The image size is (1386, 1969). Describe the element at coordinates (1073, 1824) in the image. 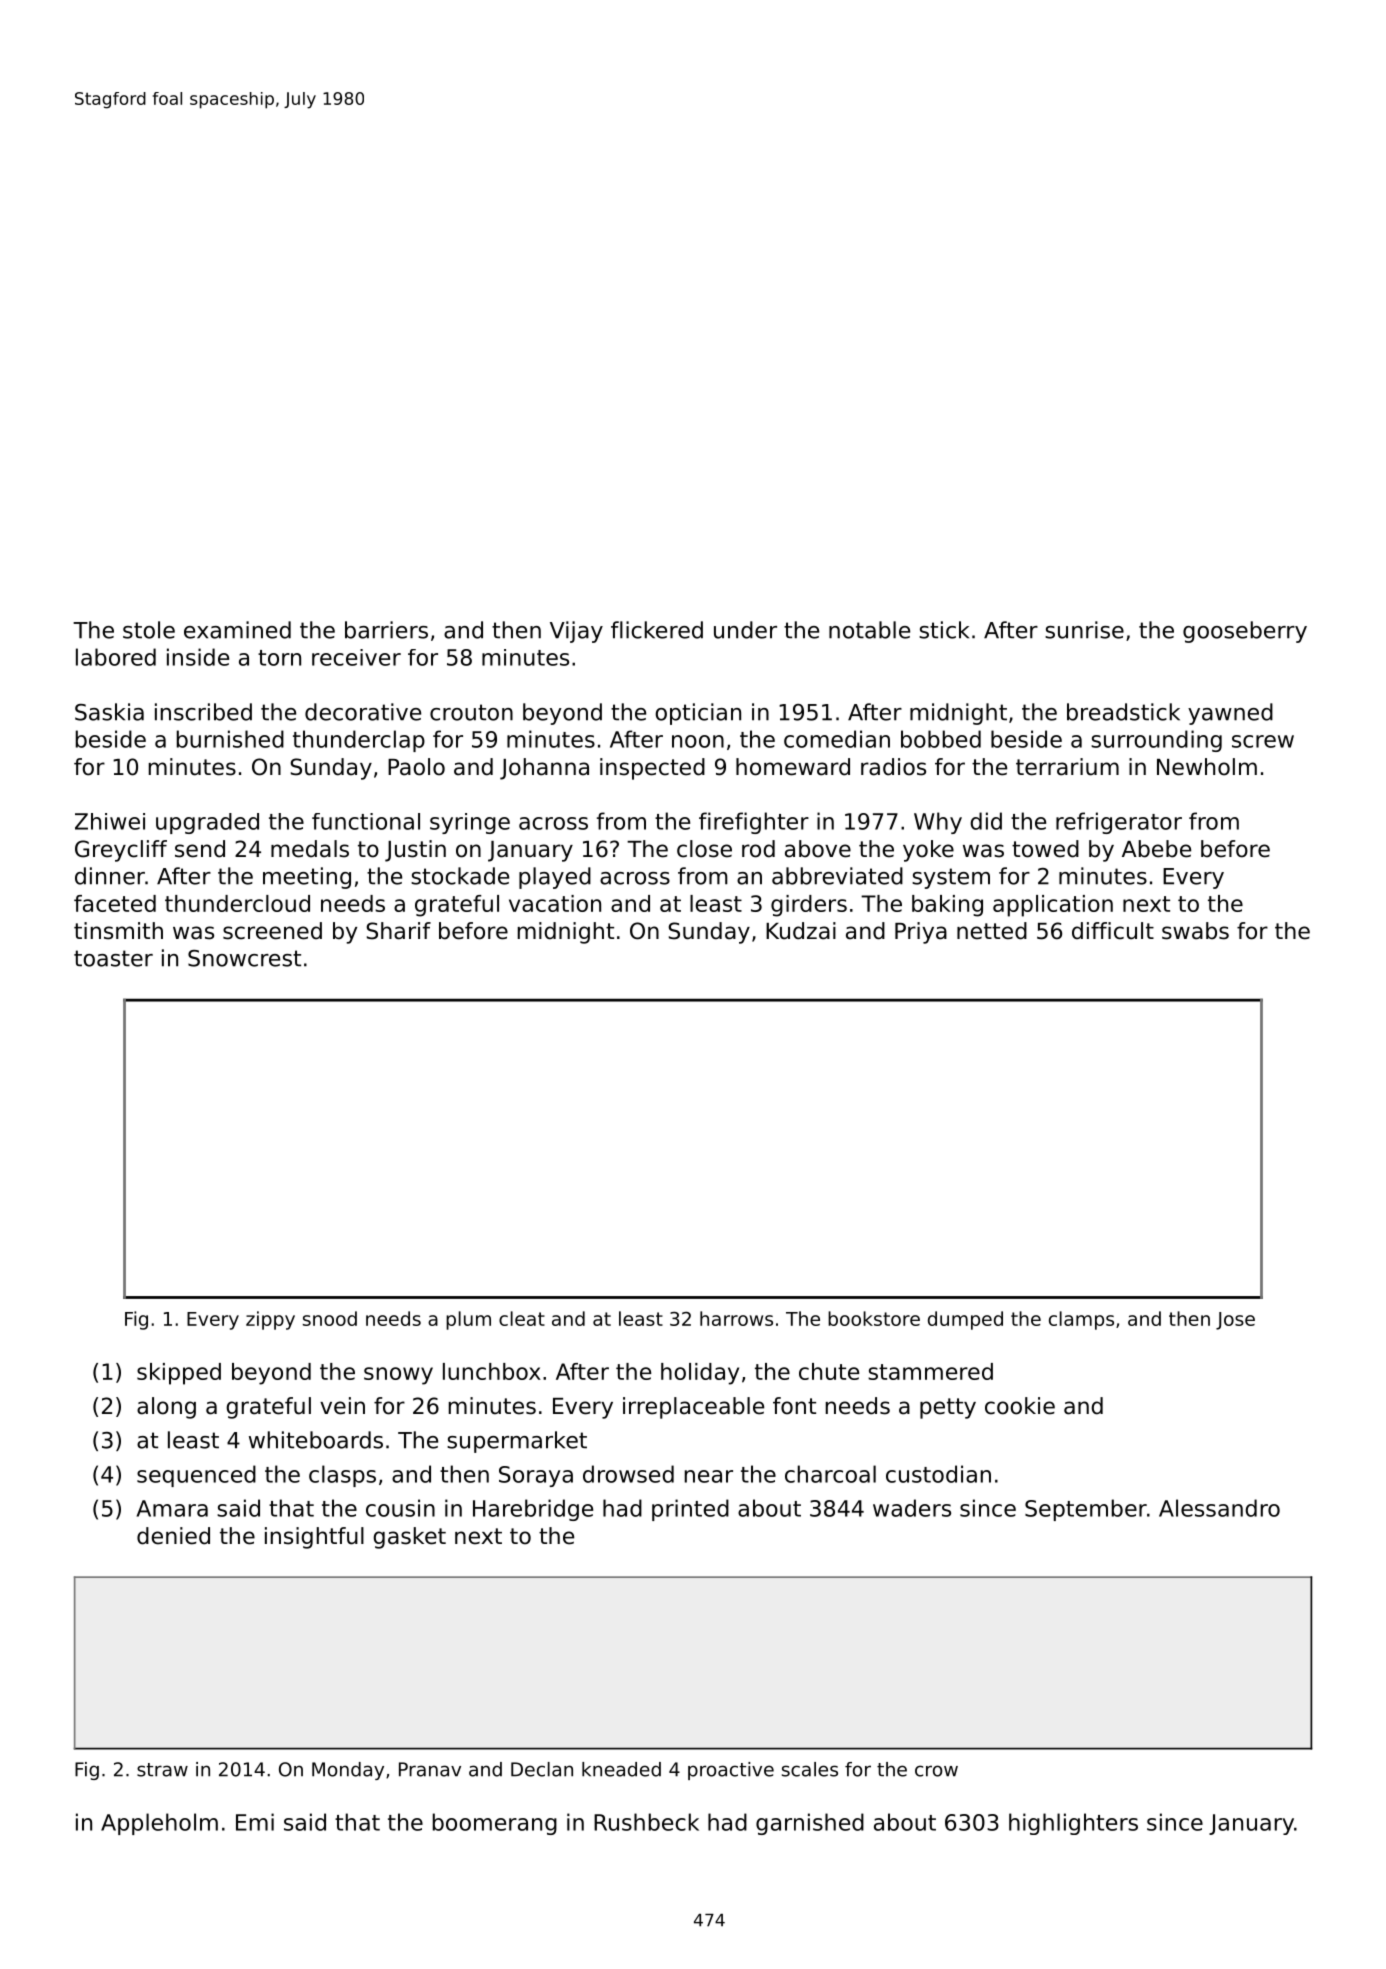

I see `highlighters` at that location.
